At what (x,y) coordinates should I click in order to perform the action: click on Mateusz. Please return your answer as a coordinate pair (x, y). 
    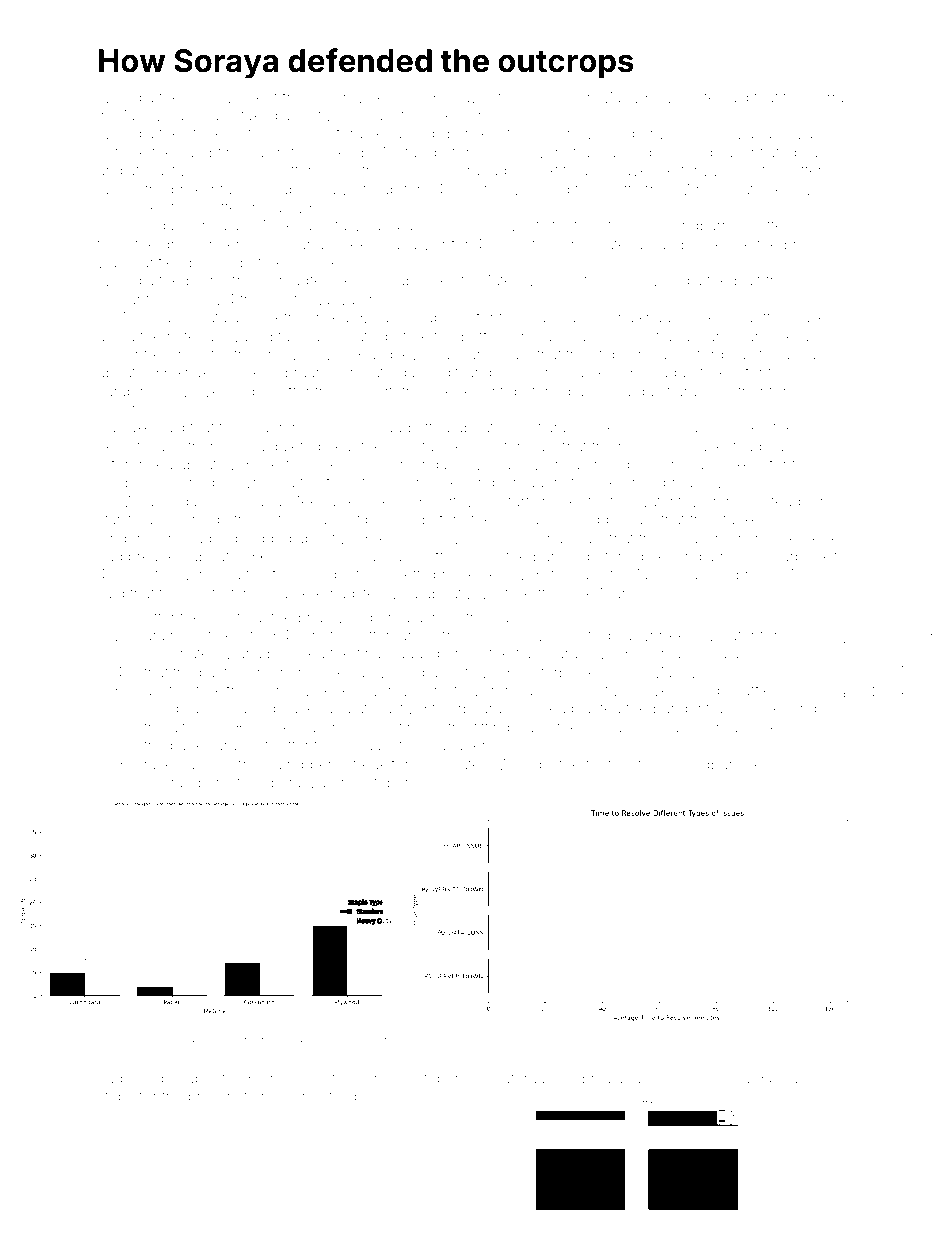
    Looking at the image, I should click on (507, 280).
